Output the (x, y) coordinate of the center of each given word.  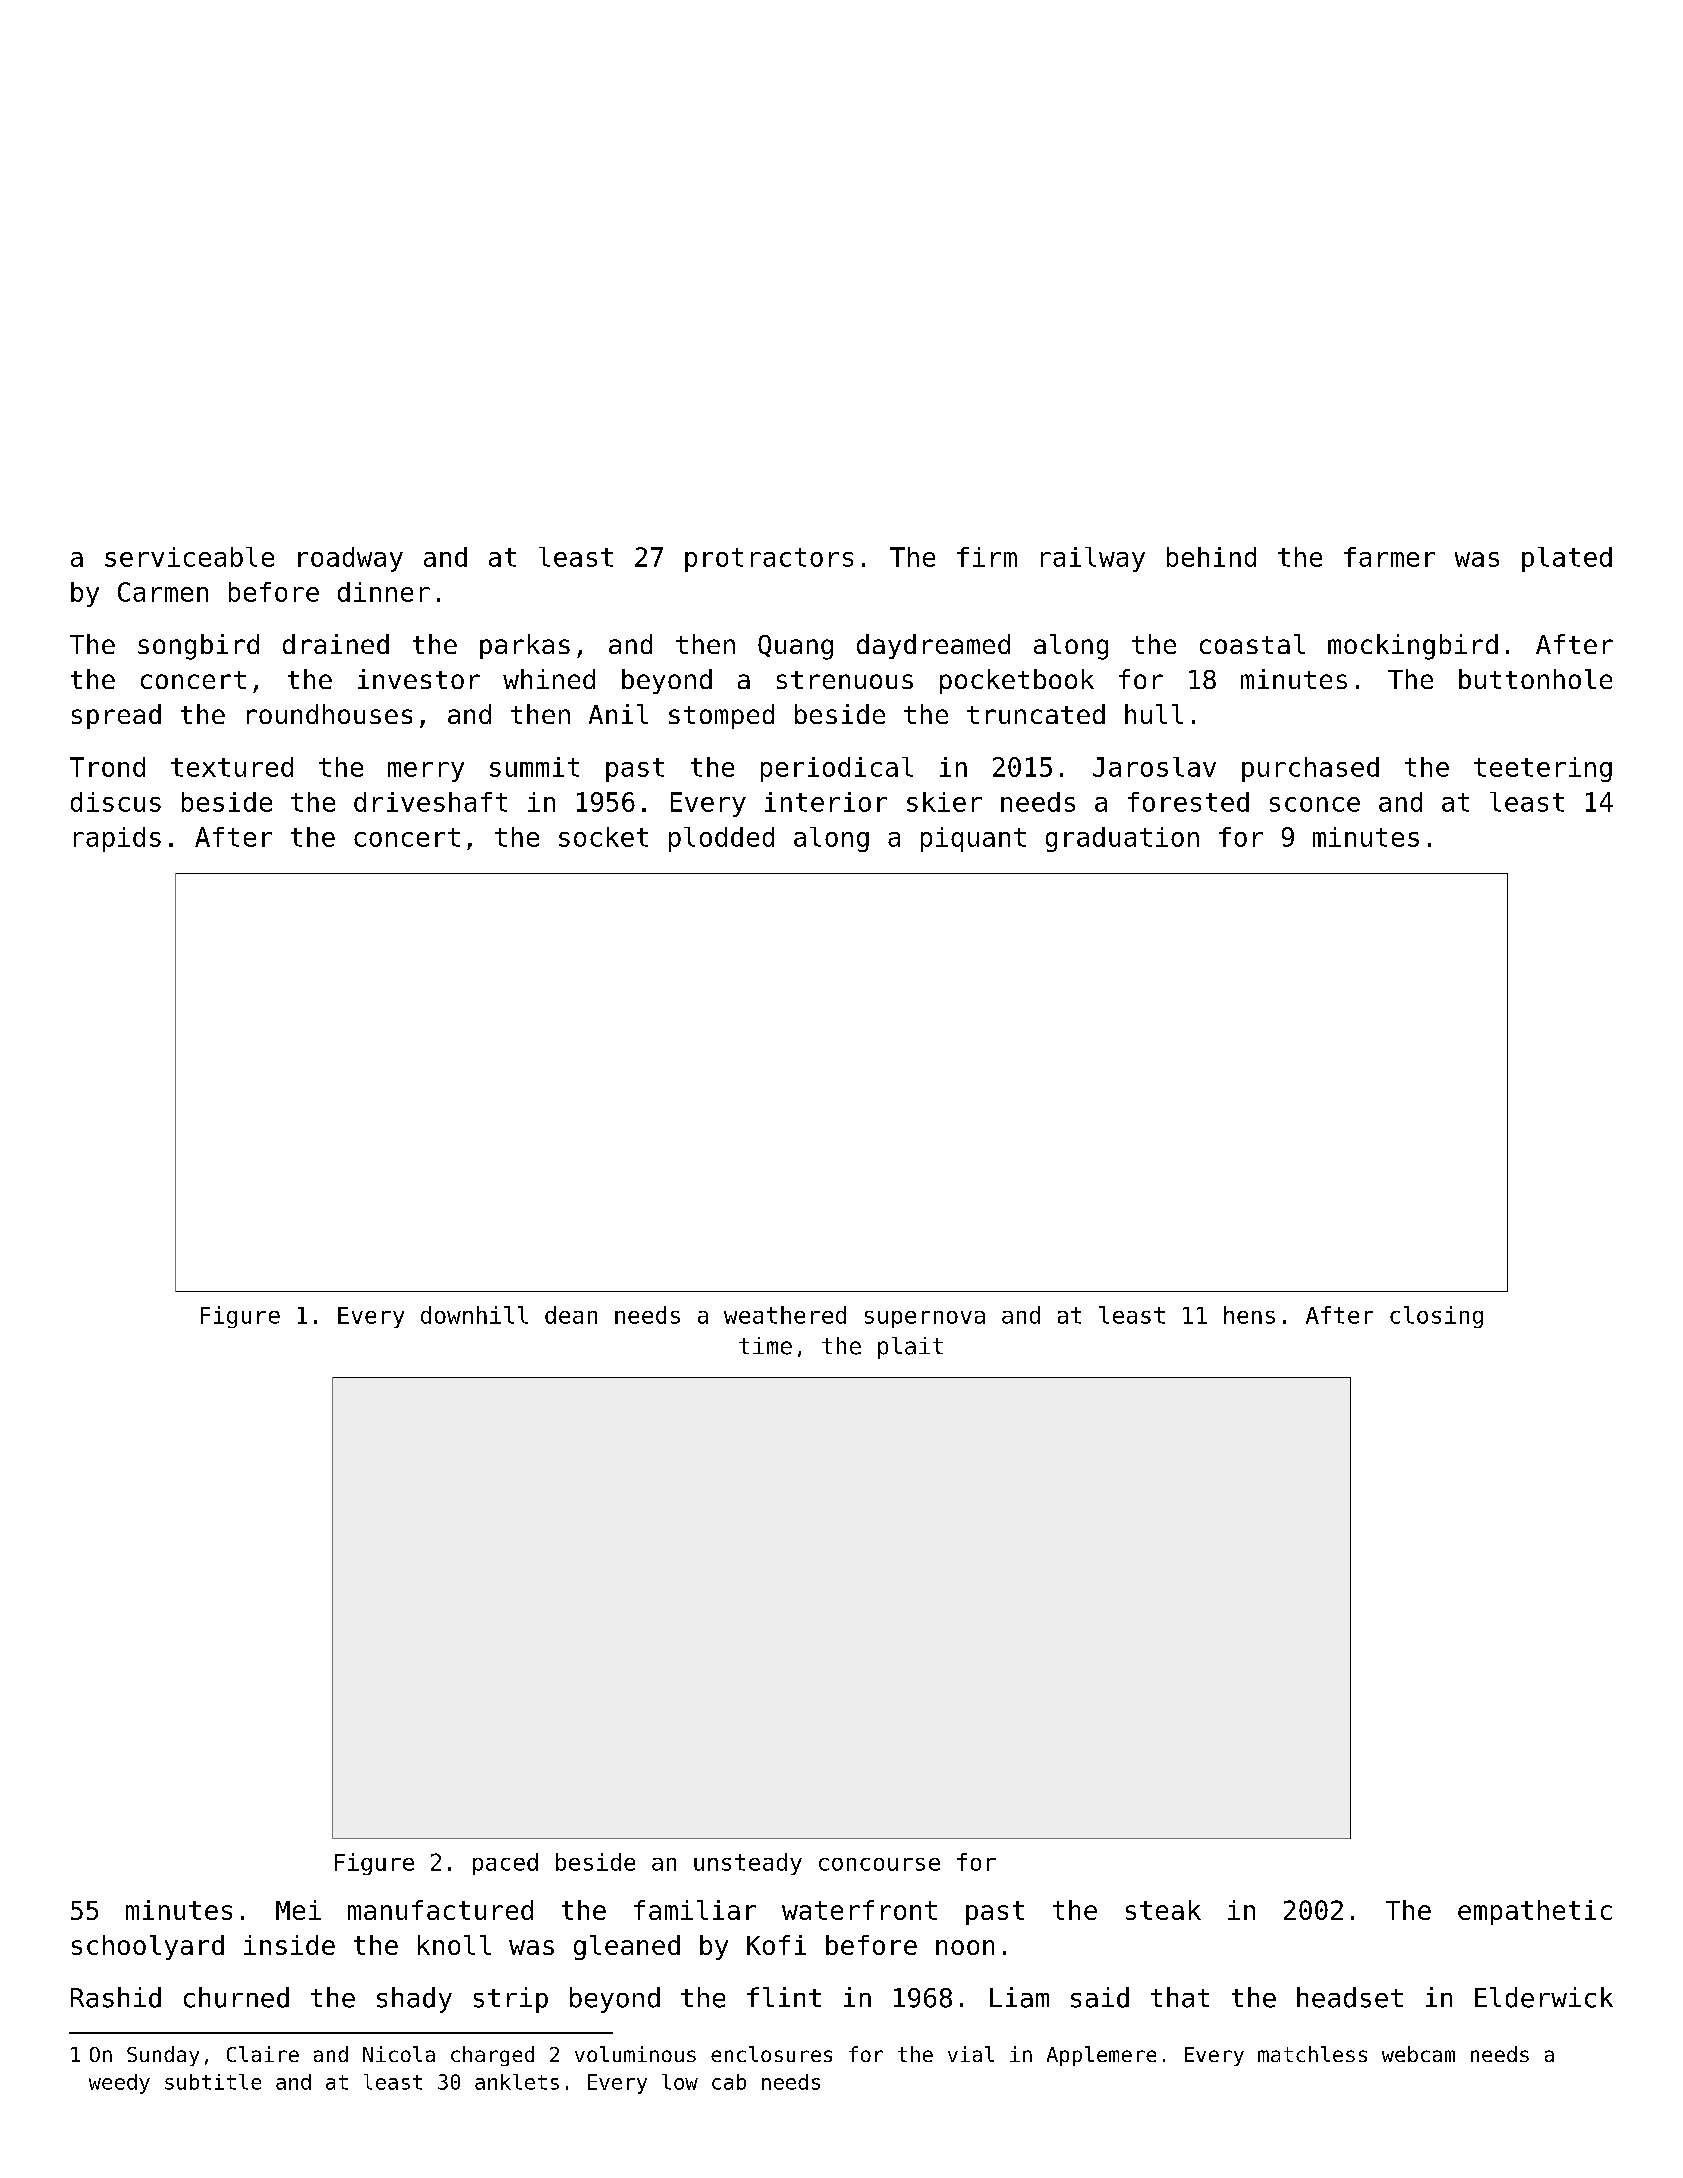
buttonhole (1535, 679)
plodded (721, 839)
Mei (298, 1910)
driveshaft (430, 802)
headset (1350, 1997)
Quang (795, 647)
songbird (198, 647)
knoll (454, 1945)
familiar (695, 1910)
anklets (517, 2082)
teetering (1543, 769)
